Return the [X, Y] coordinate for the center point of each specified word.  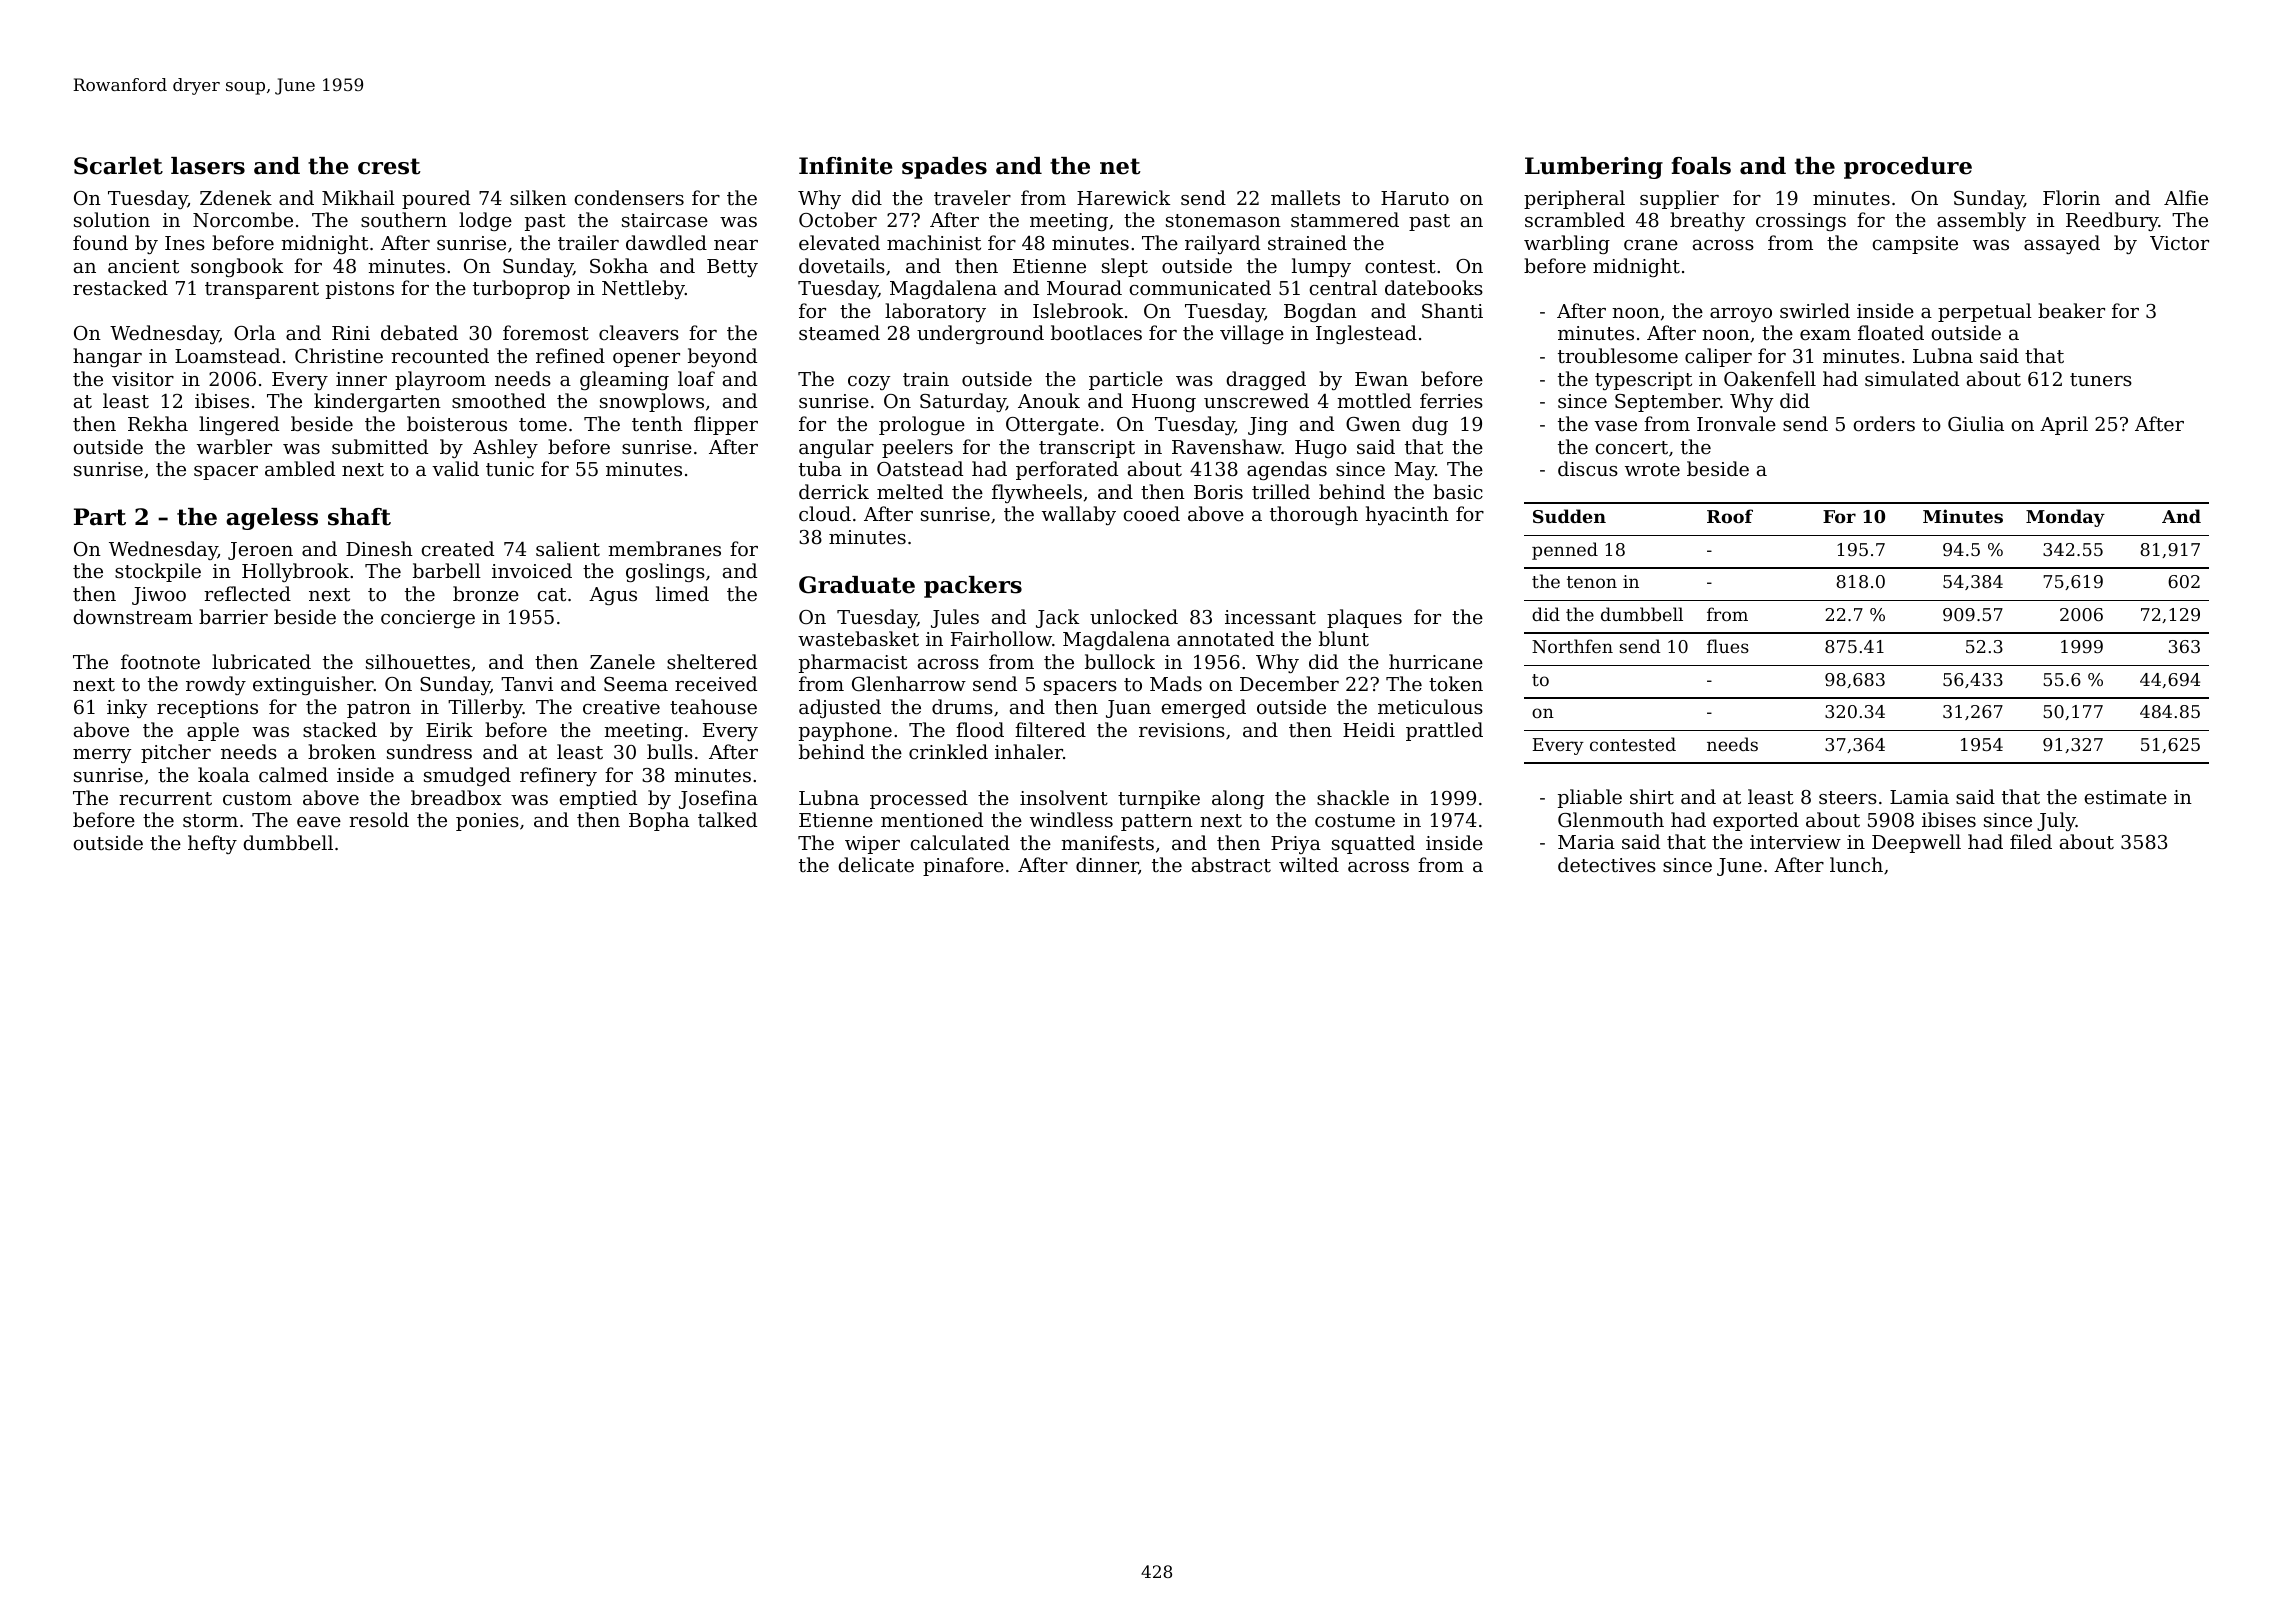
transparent [262, 290]
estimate [2126, 797]
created [458, 548]
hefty [212, 844]
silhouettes [418, 661]
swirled [1815, 310]
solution [112, 219]
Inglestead [1366, 334]
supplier [1679, 199]
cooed [1152, 513]
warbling [1567, 244]
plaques [1364, 618]
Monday [2065, 518]
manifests [1107, 842]
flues [1728, 646]
